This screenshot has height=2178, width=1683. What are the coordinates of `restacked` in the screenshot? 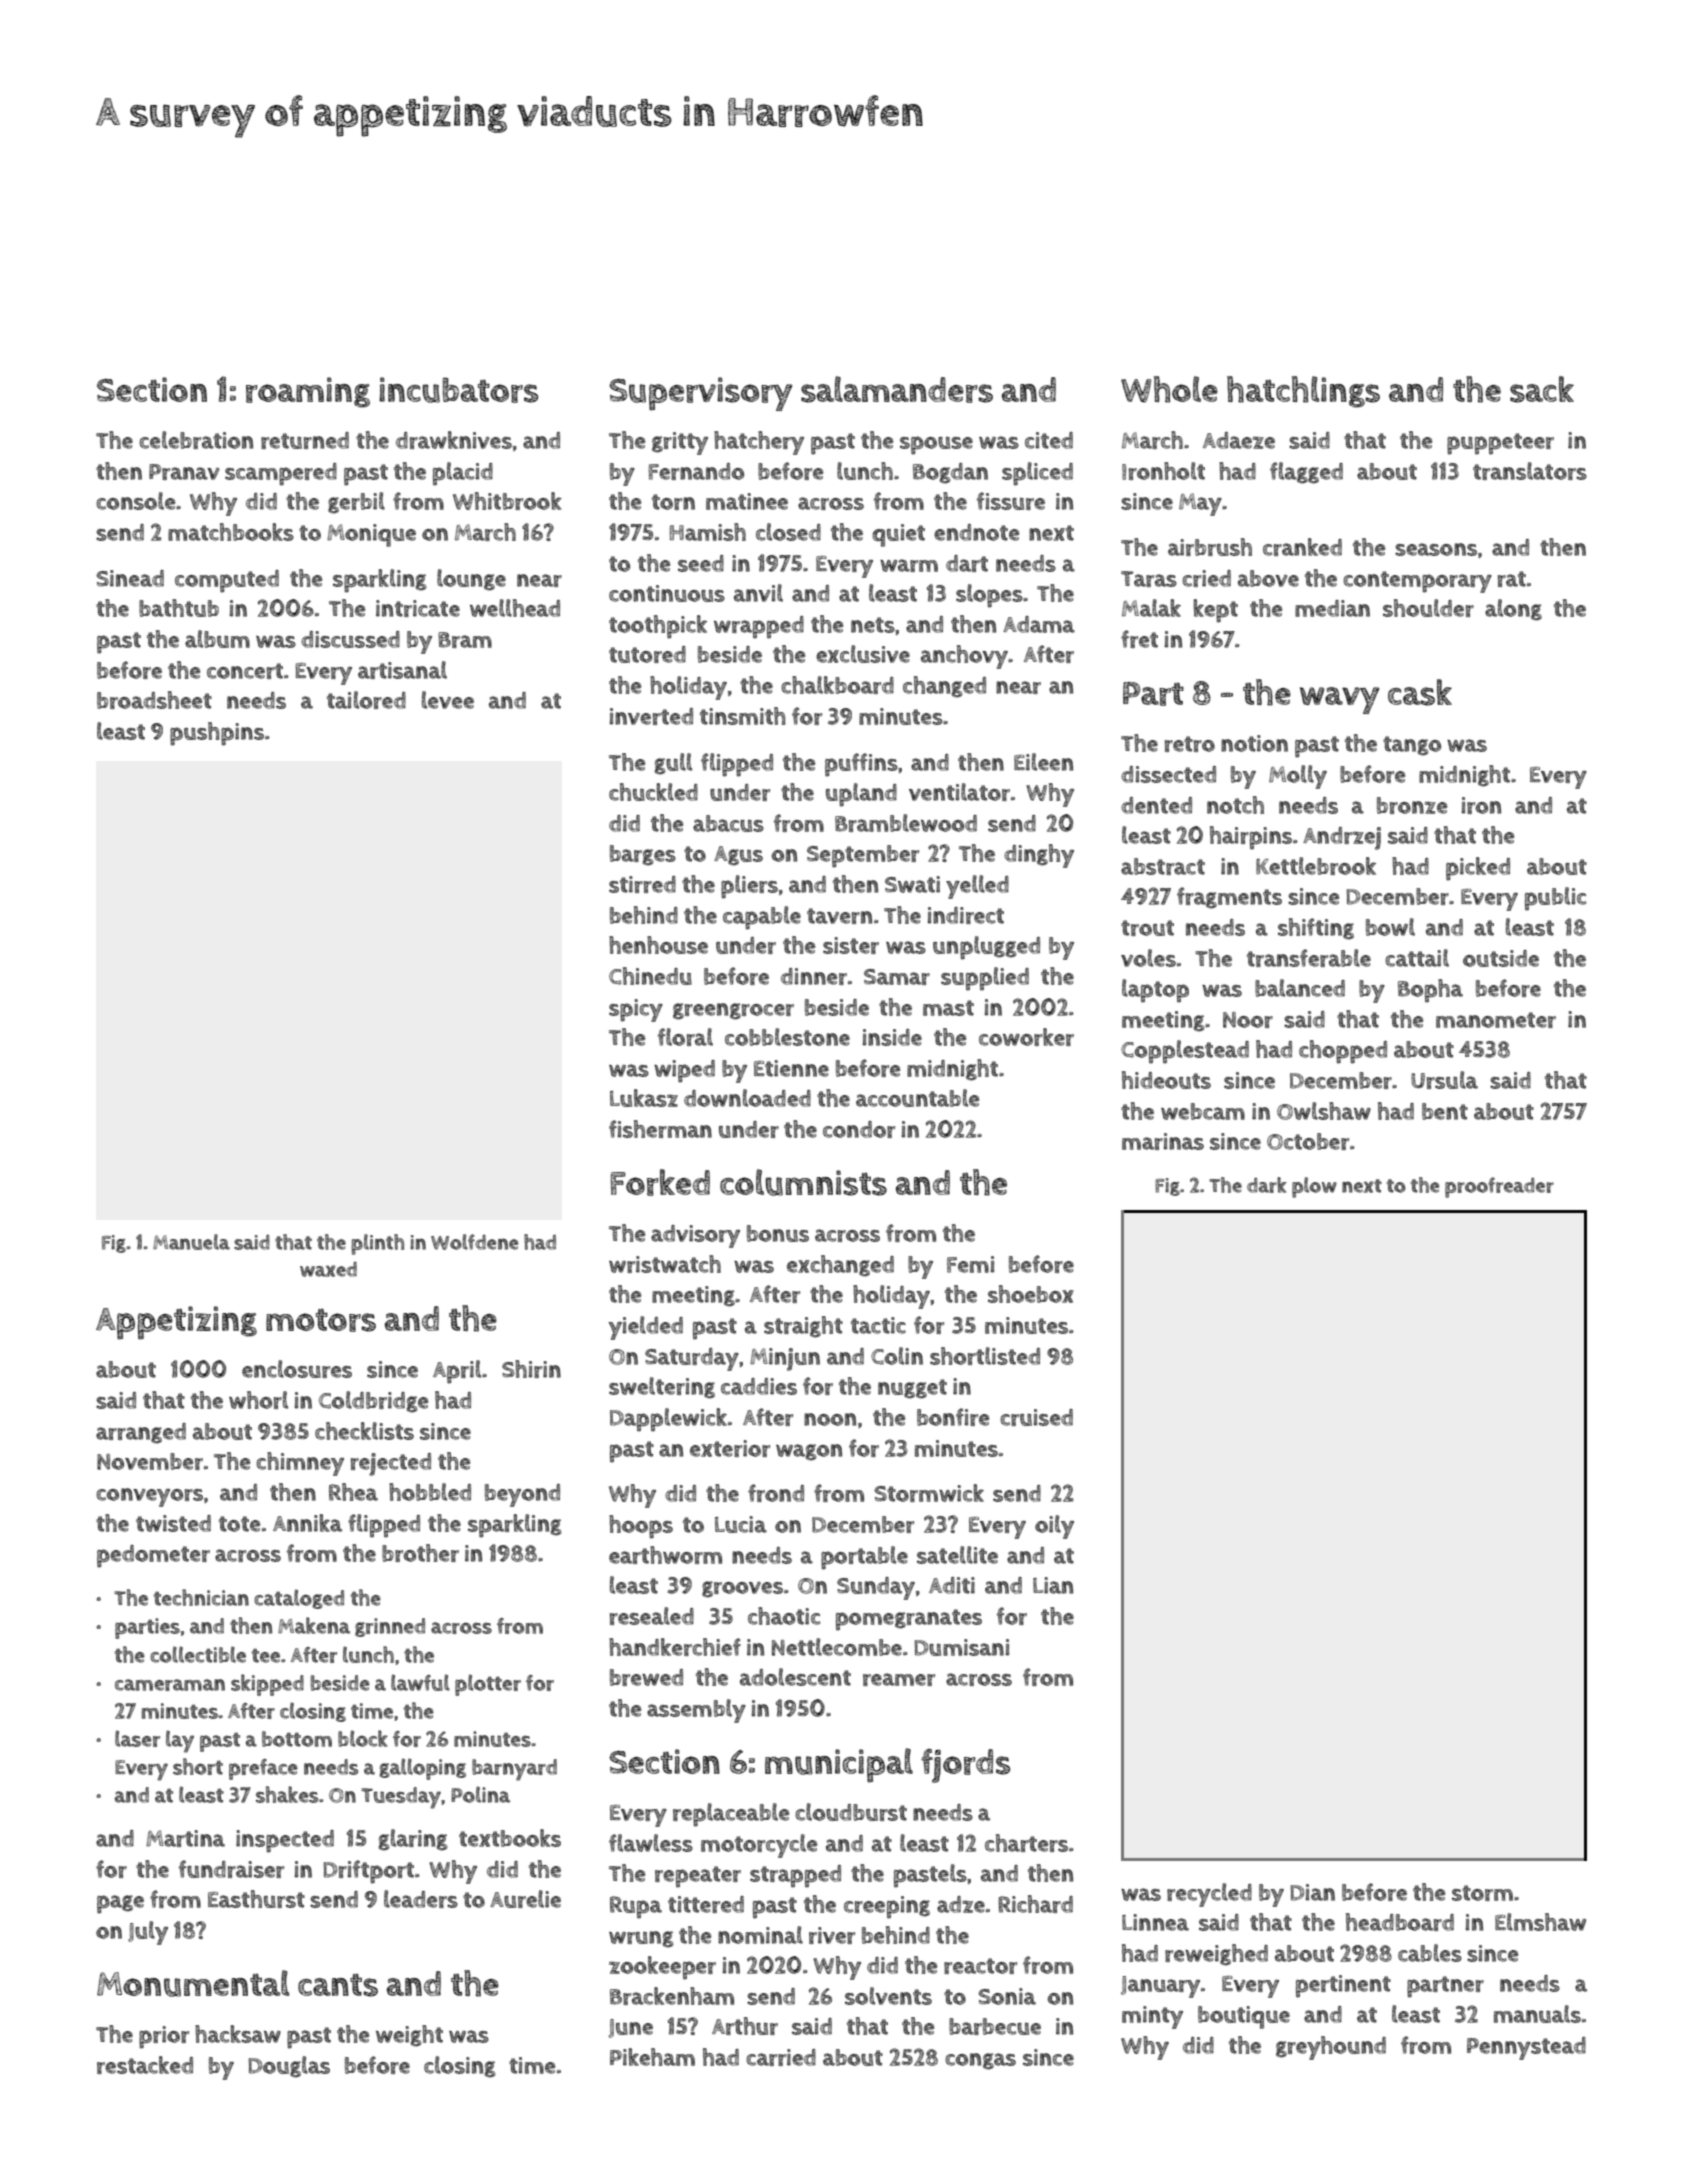 It's located at (145, 2065).
